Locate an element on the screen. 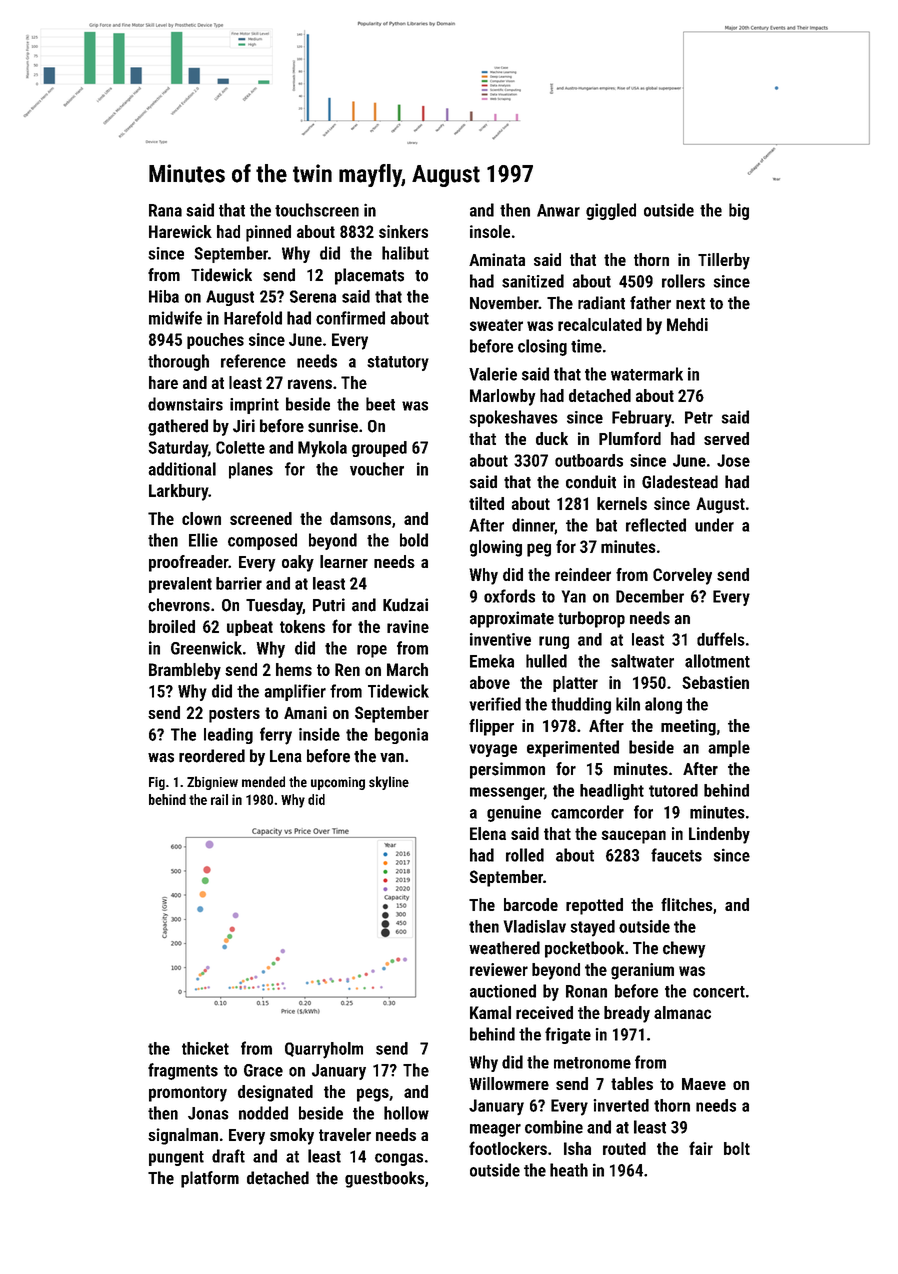 This screenshot has width=898, height=1274. Emeka is located at coordinates (492, 661).
